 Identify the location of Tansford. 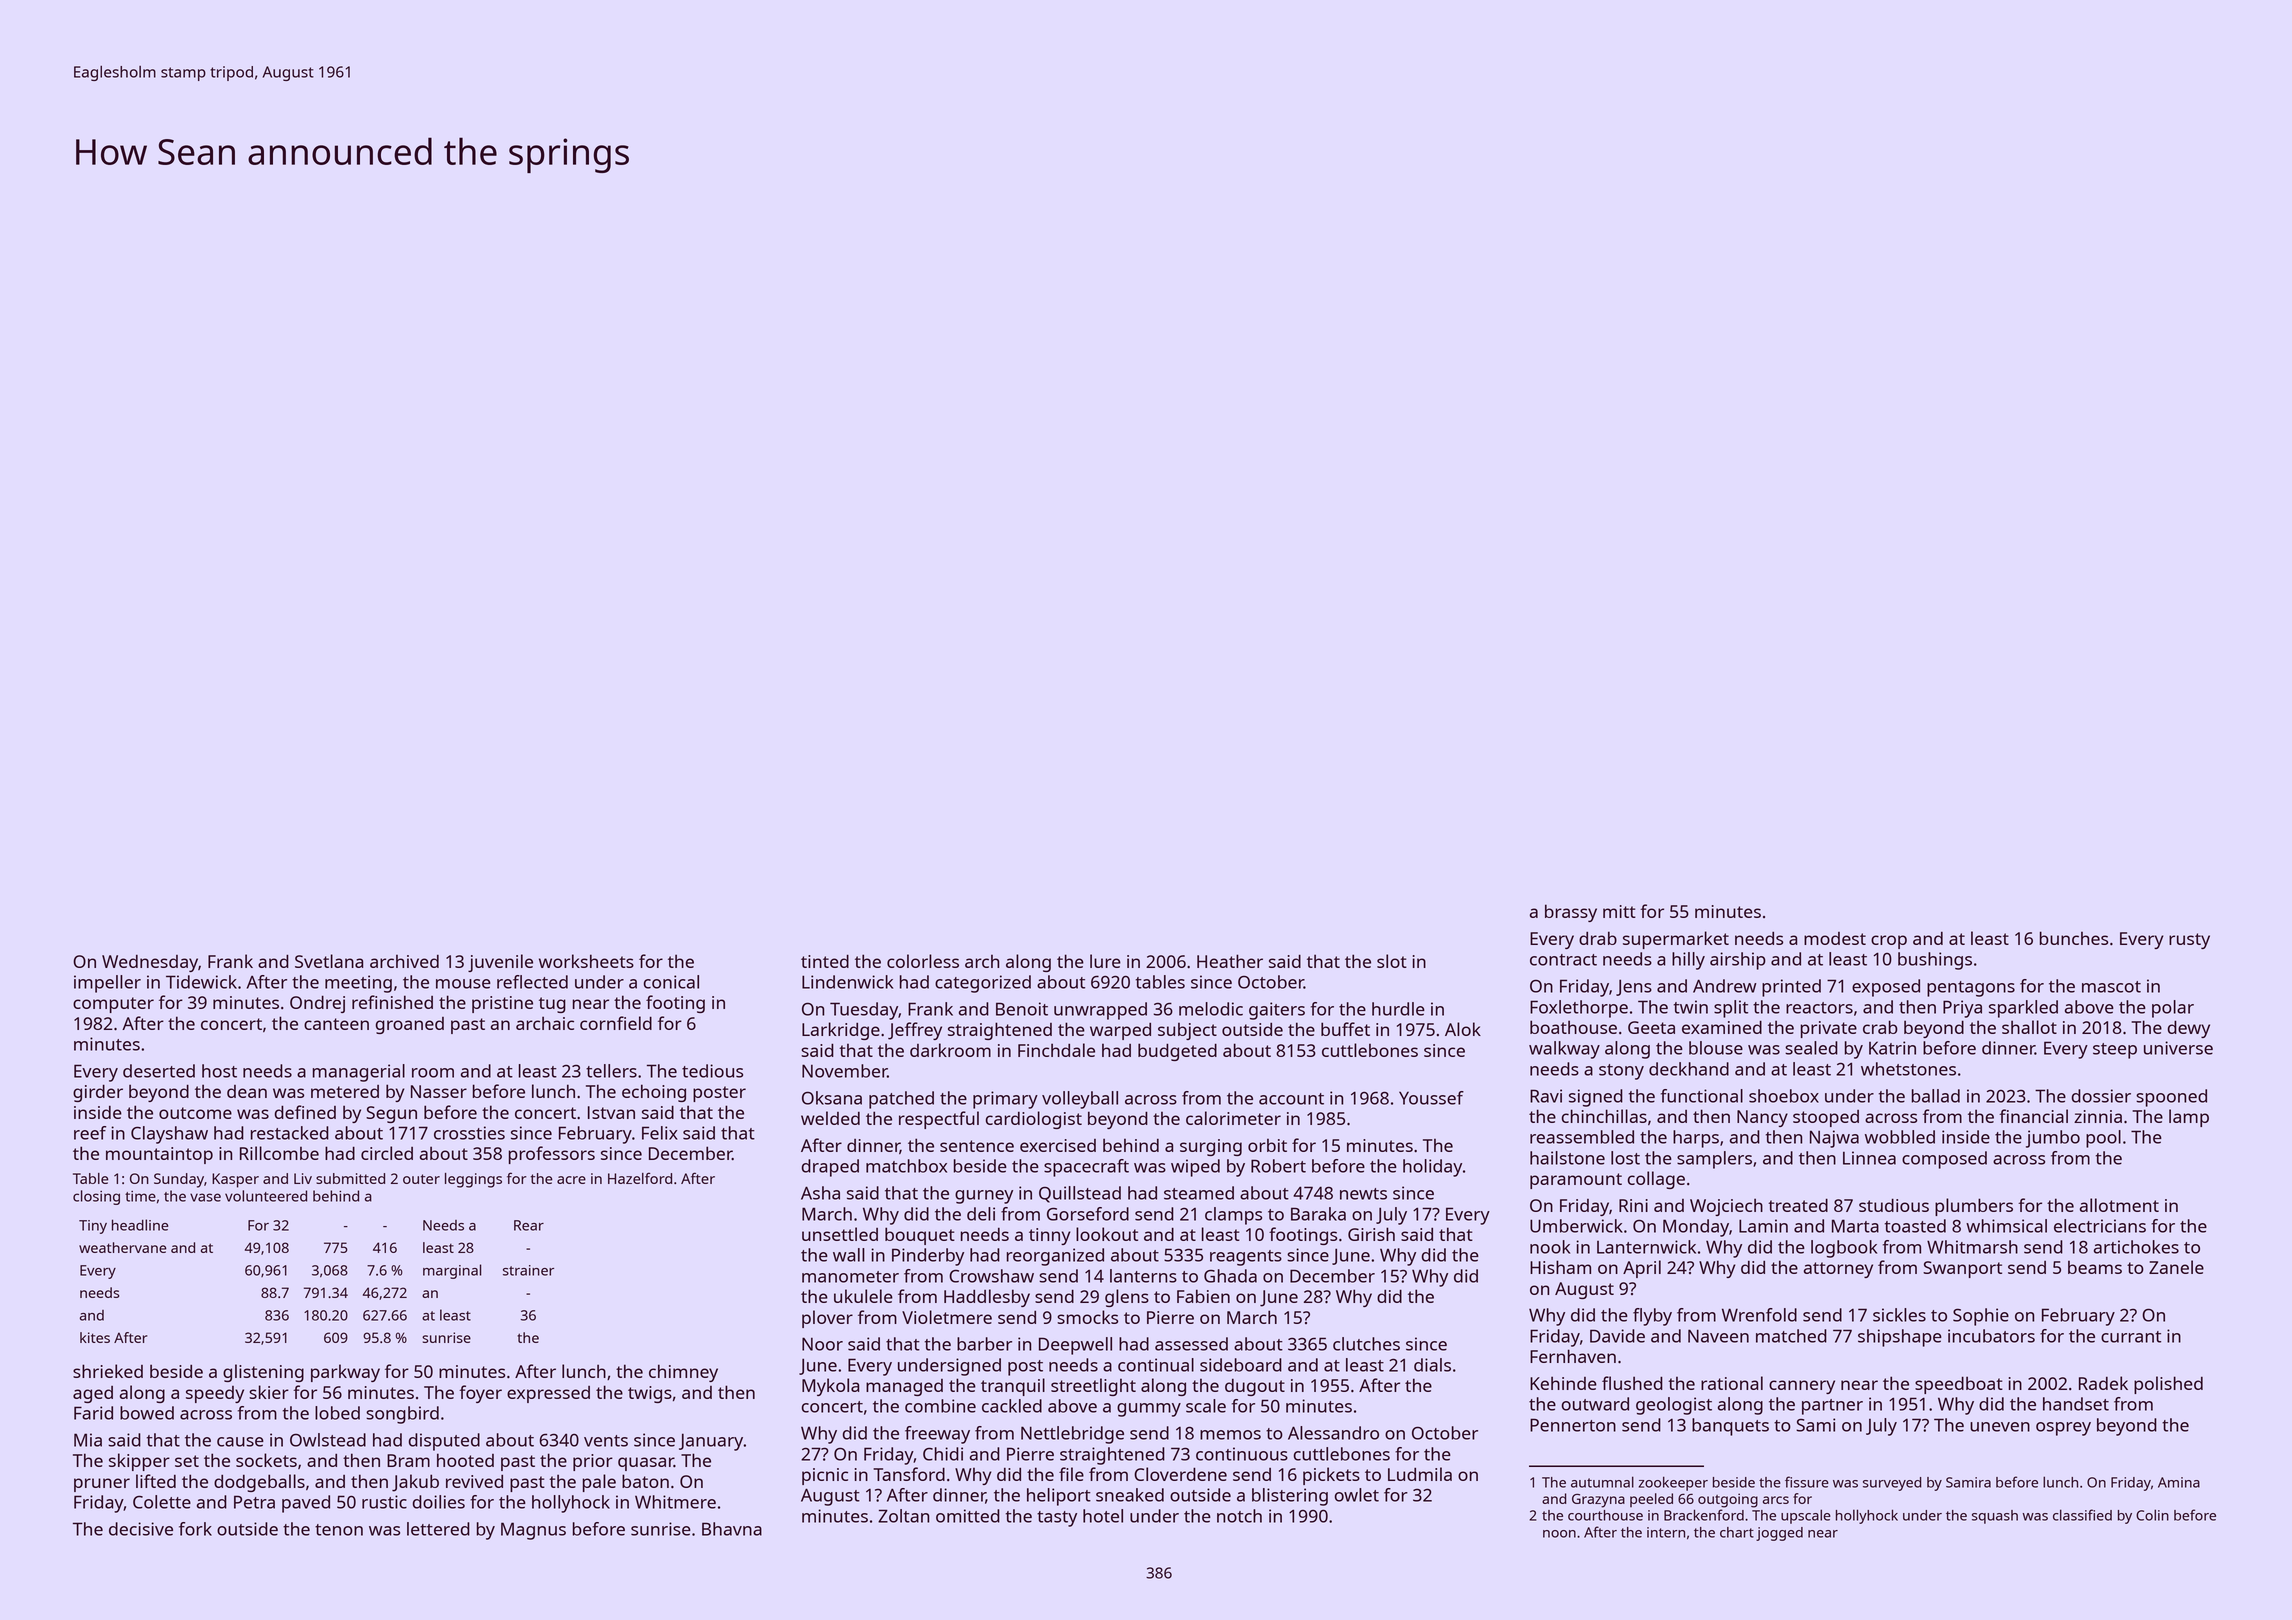
(909, 1474).
